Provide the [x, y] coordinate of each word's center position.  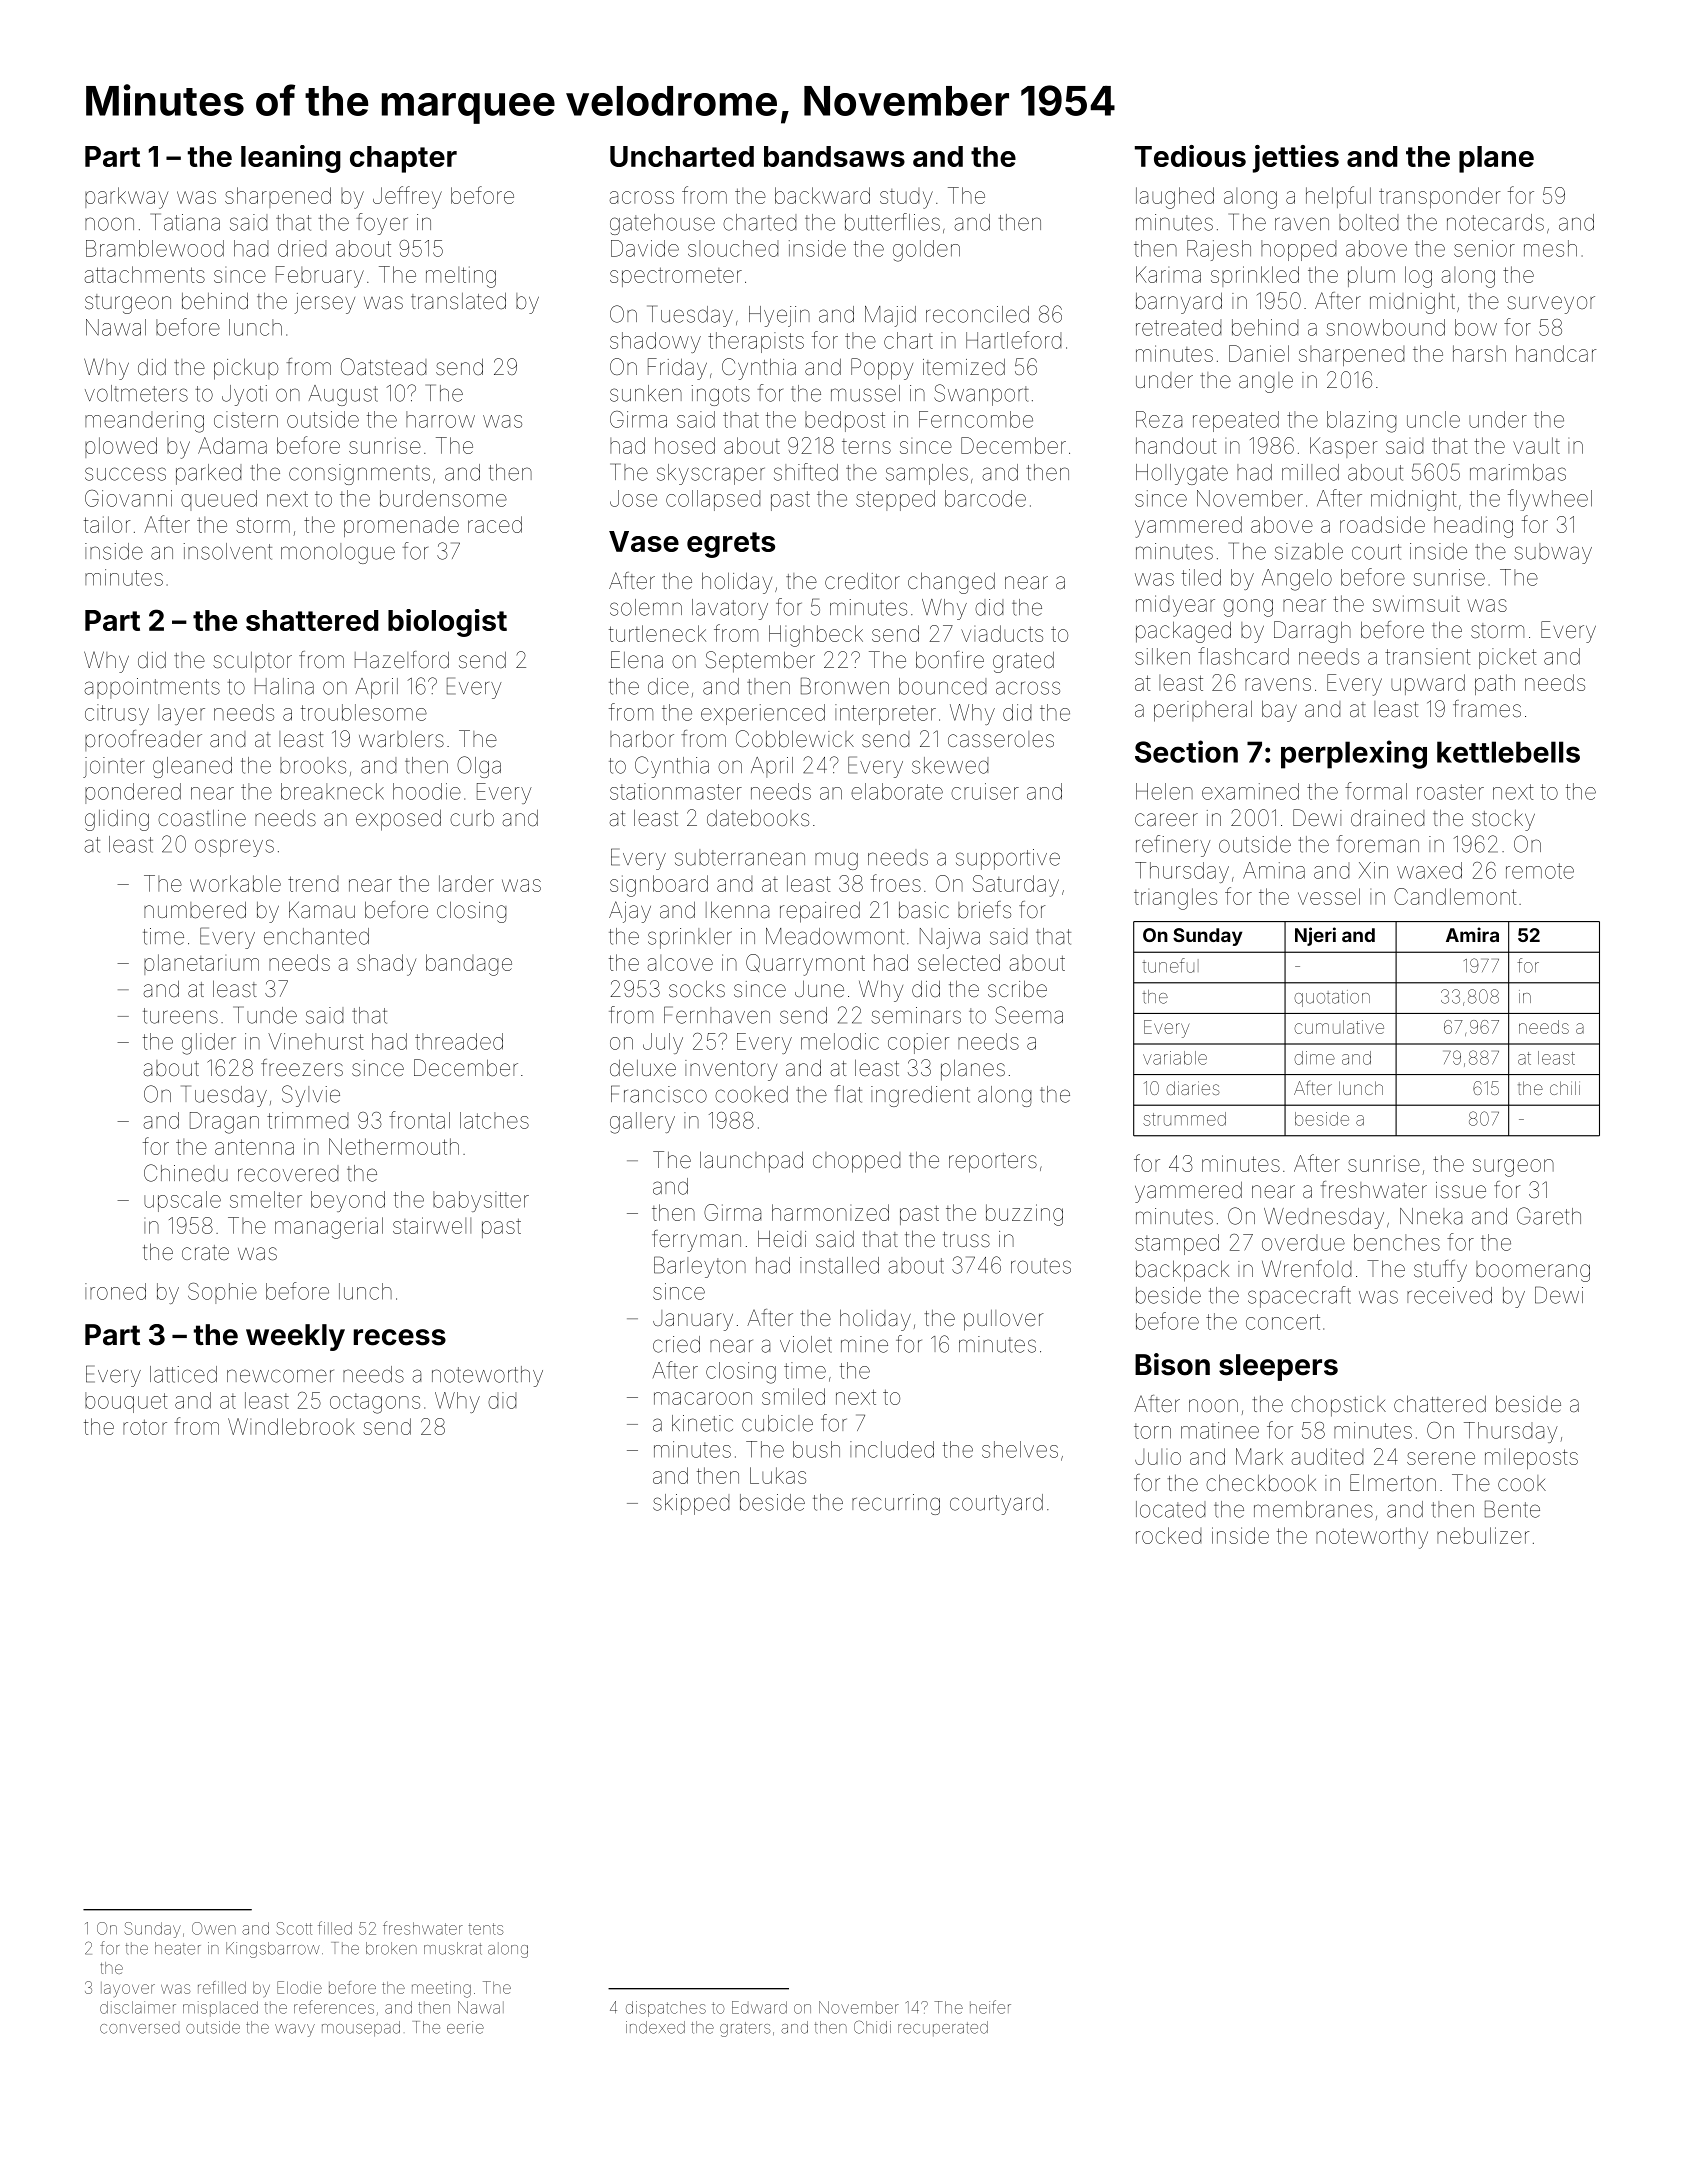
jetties [1296, 159]
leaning [291, 159]
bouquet [126, 1402]
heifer [990, 2007]
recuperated [943, 2028]
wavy [295, 2030]
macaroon [703, 1398]
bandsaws [834, 156]
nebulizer [1483, 1535]
